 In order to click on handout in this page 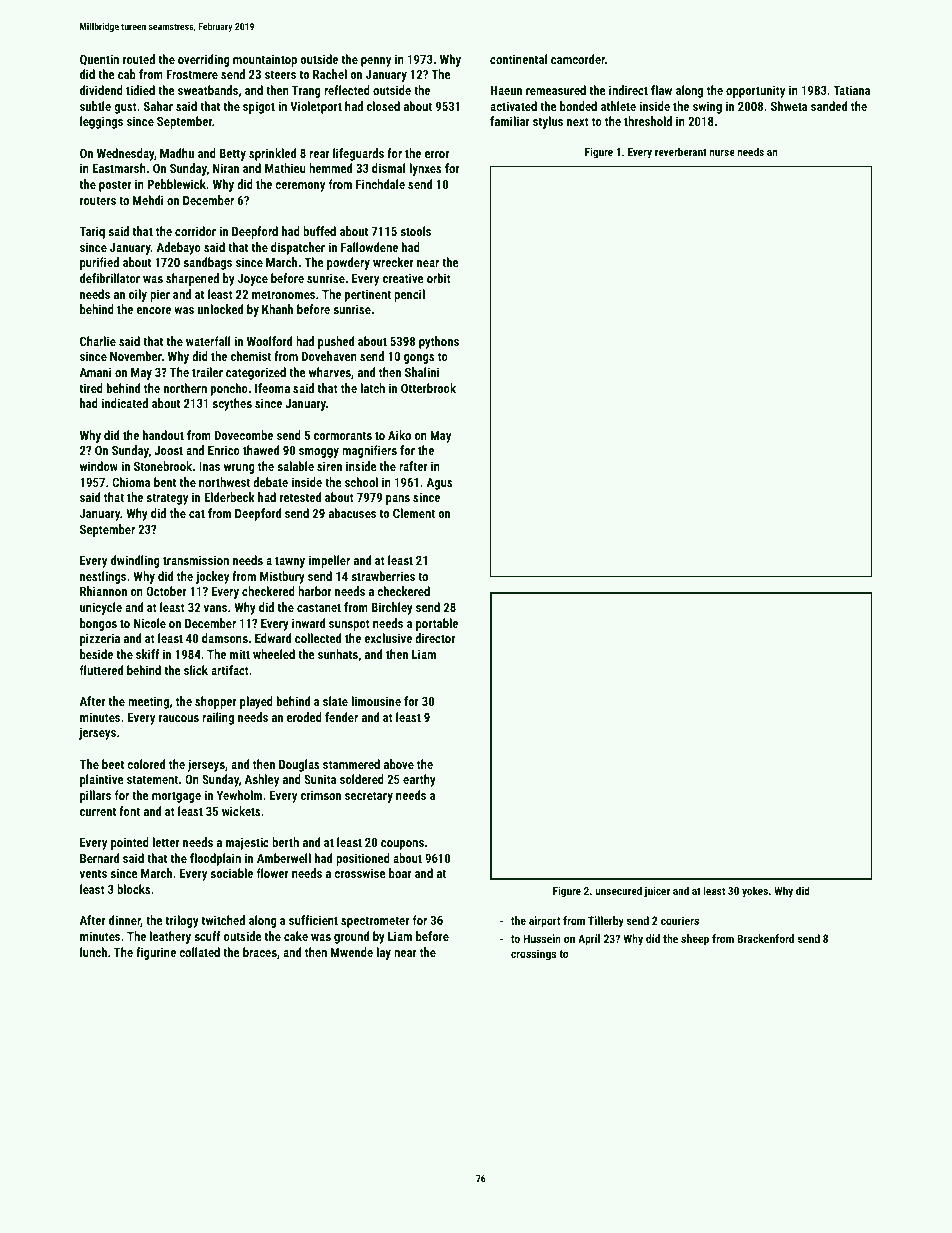, I will do `click(163, 435)`.
